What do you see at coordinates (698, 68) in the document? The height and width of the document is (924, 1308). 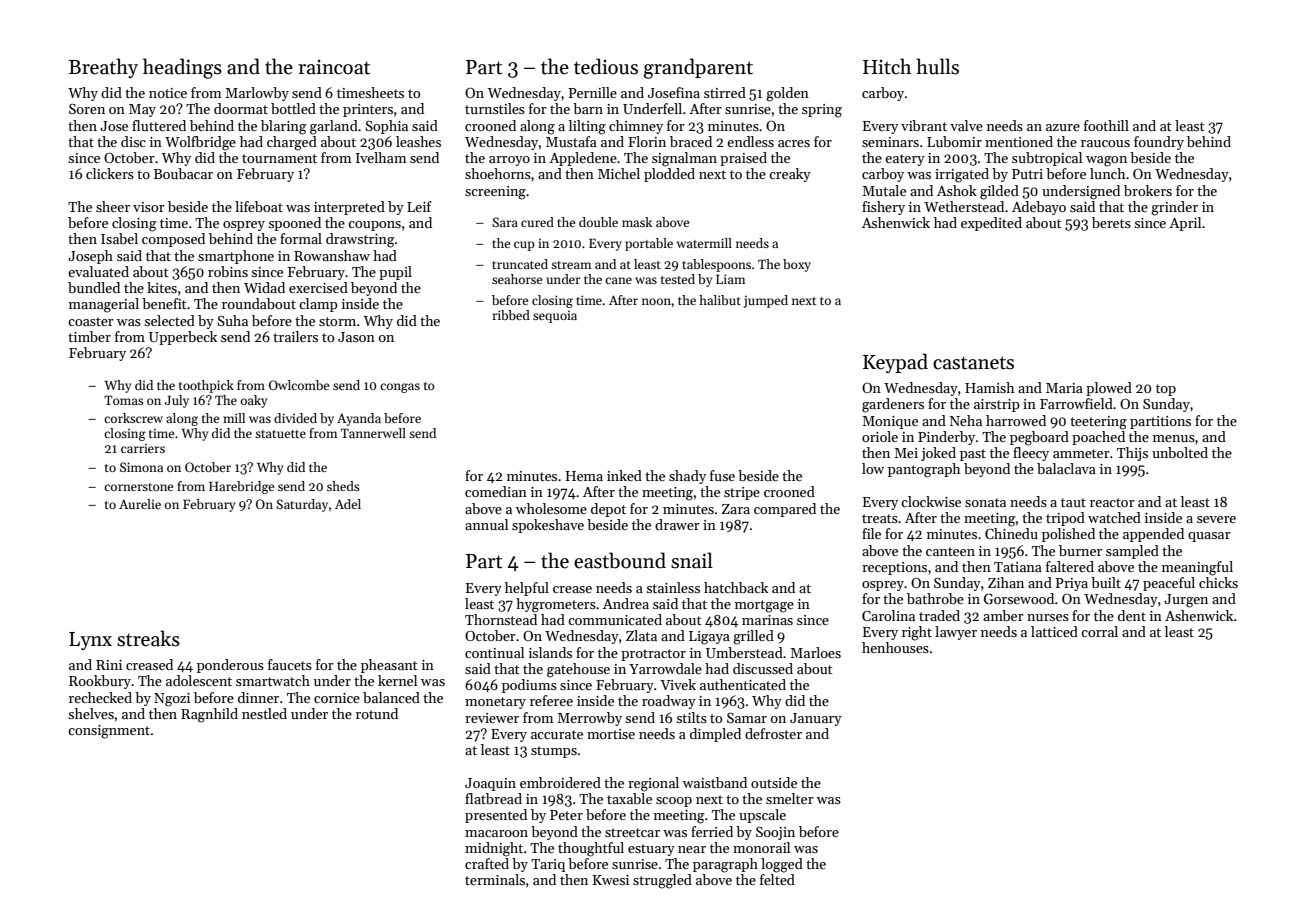 I see `grandparent` at bounding box center [698, 68].
